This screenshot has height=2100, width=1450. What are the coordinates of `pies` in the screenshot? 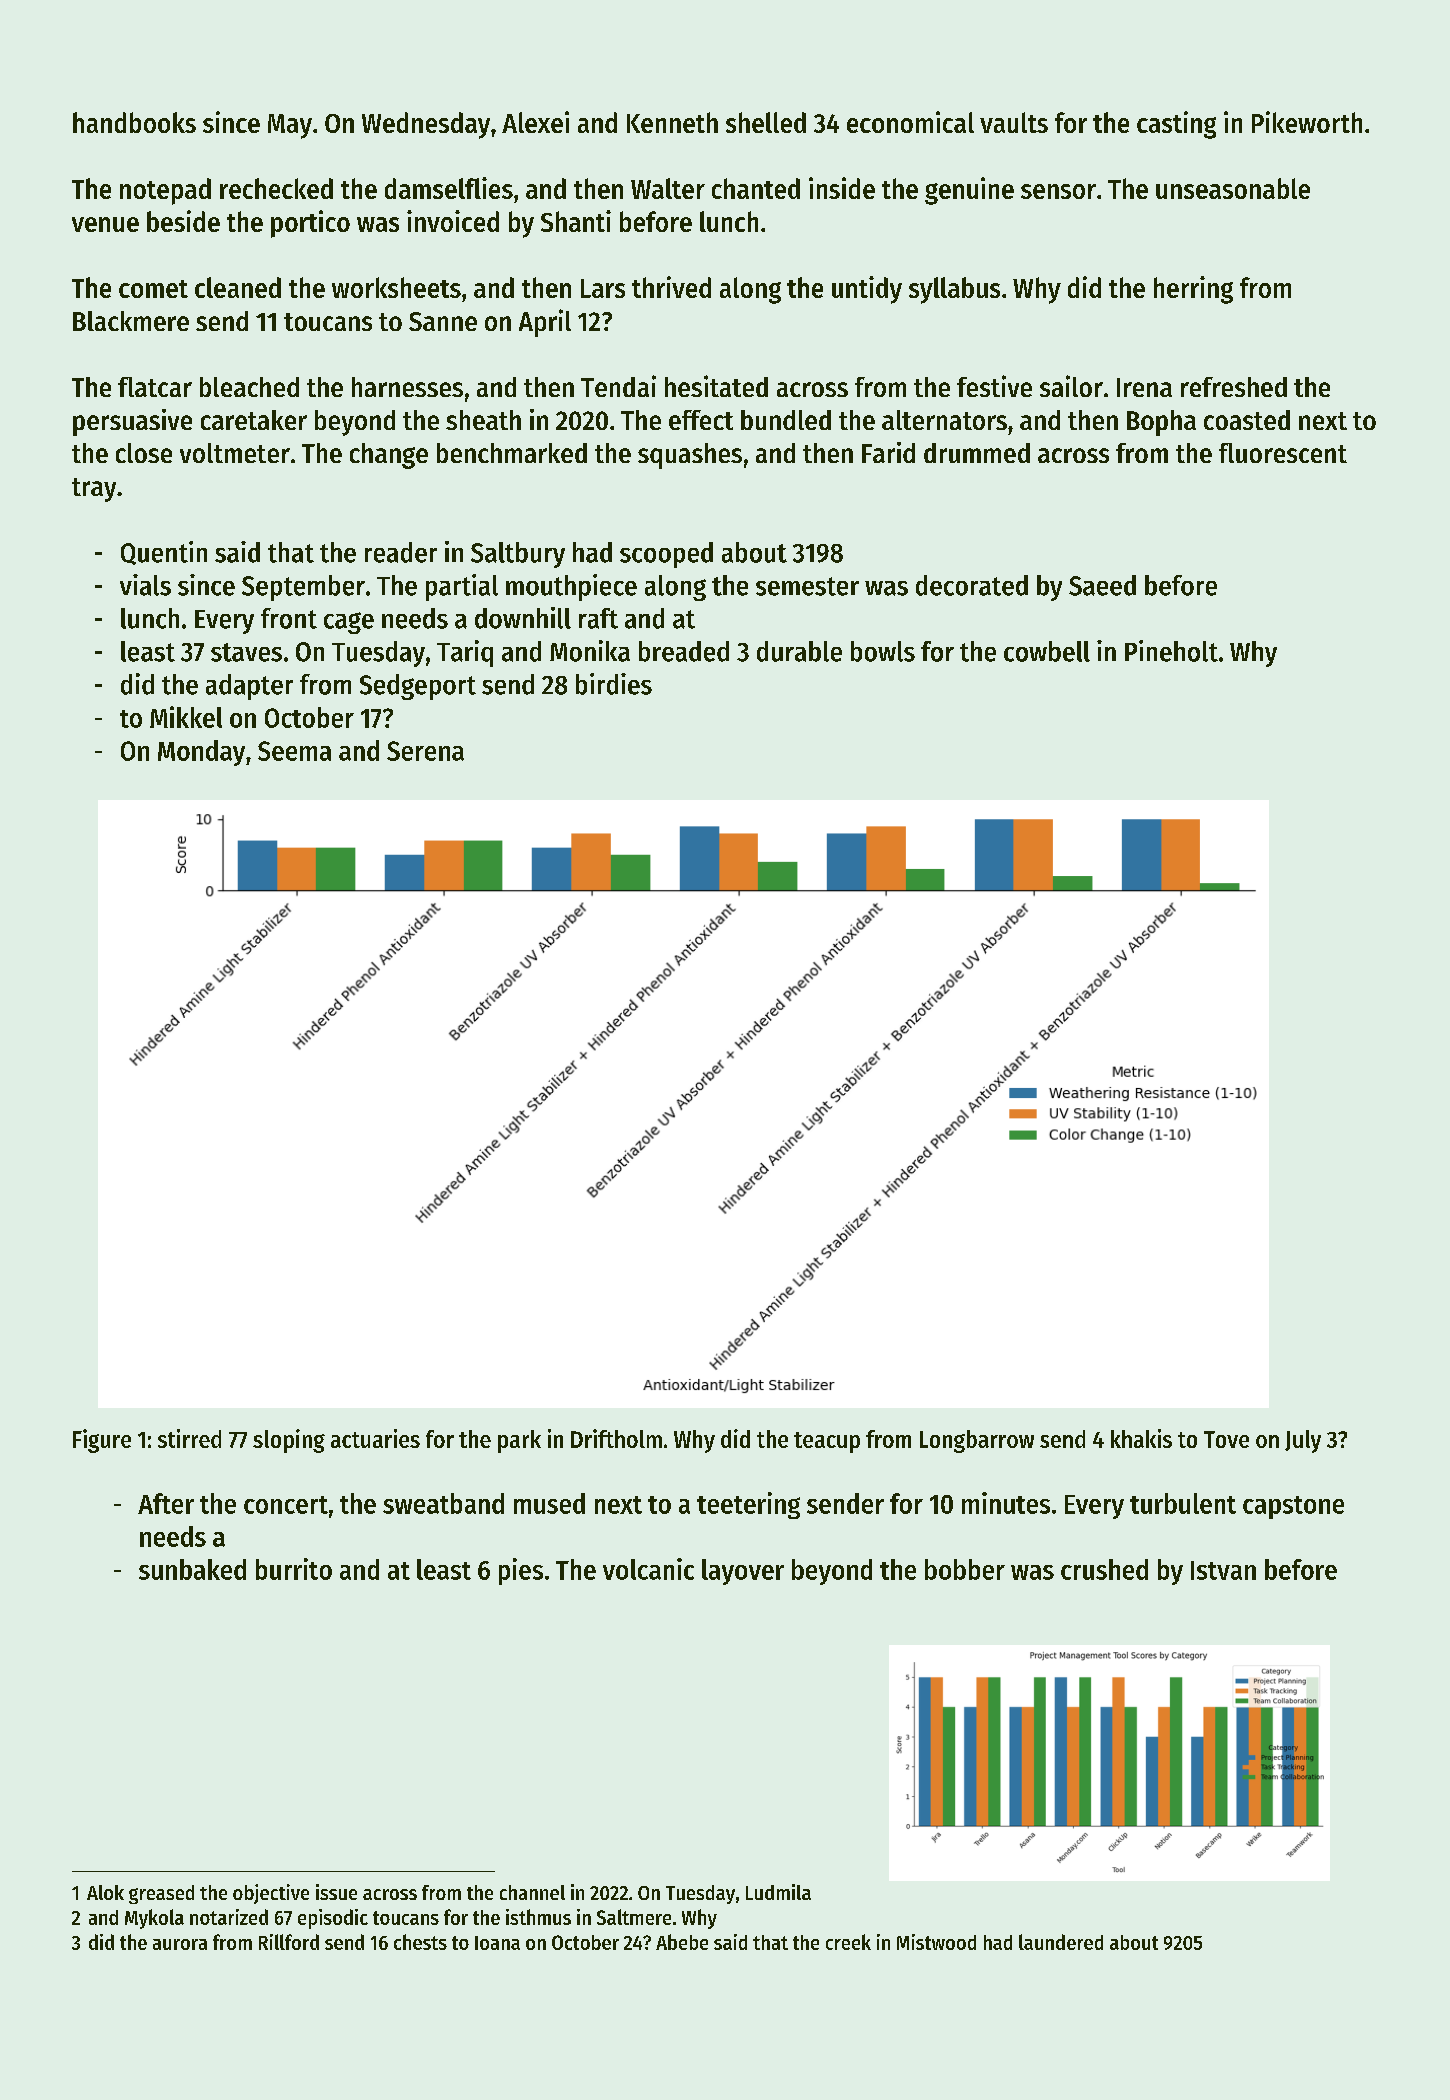 It's located at (521, 1571).
